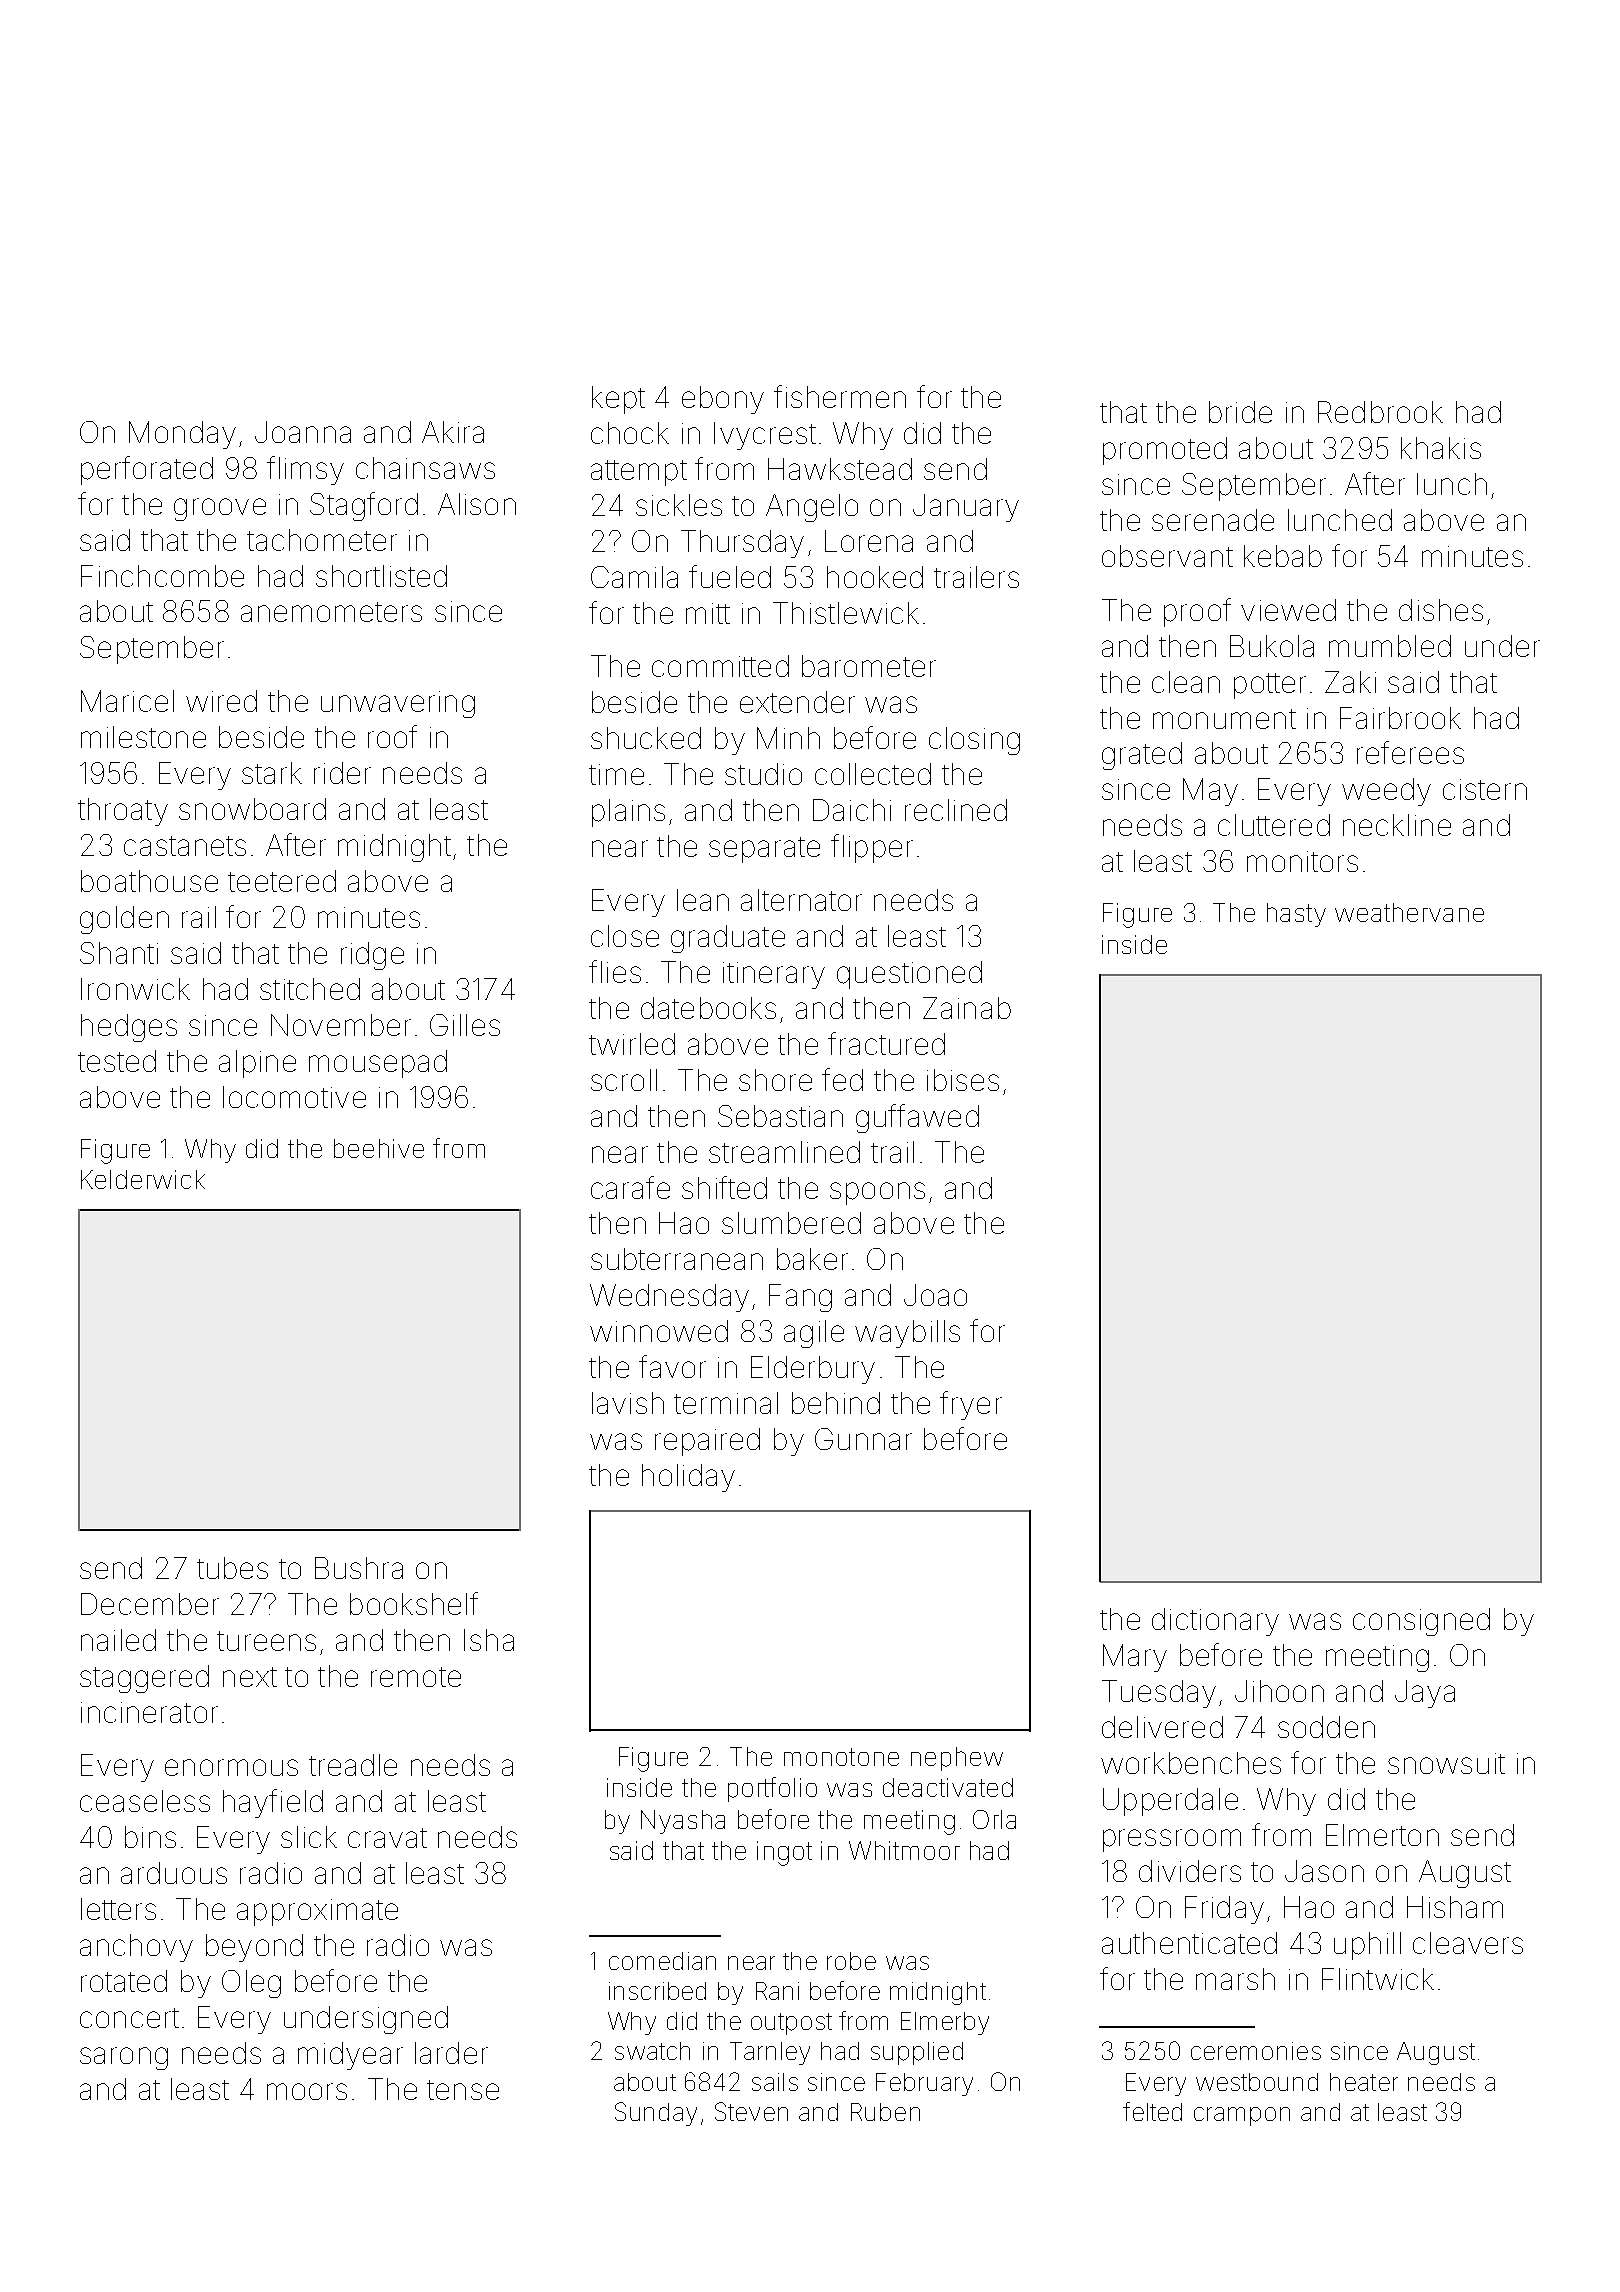 The image size is (1620, 2292). What do you see at coordinates (1441, 610) in the screenshot?
I see `dishes` at bounding box center [1441, 610].
